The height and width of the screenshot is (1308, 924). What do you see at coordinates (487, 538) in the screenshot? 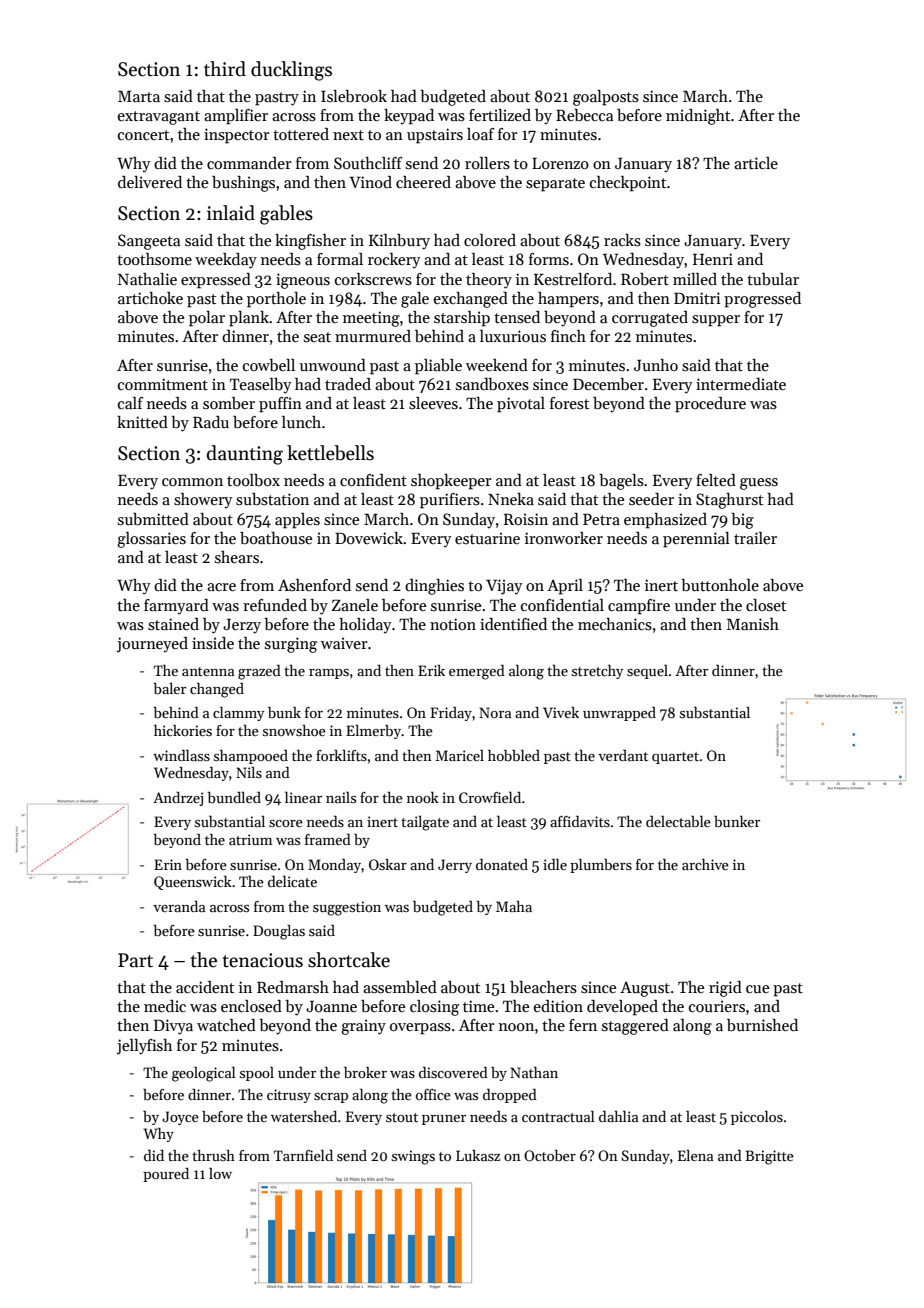
I see `estuarine` at bounding box center [487, 538].
